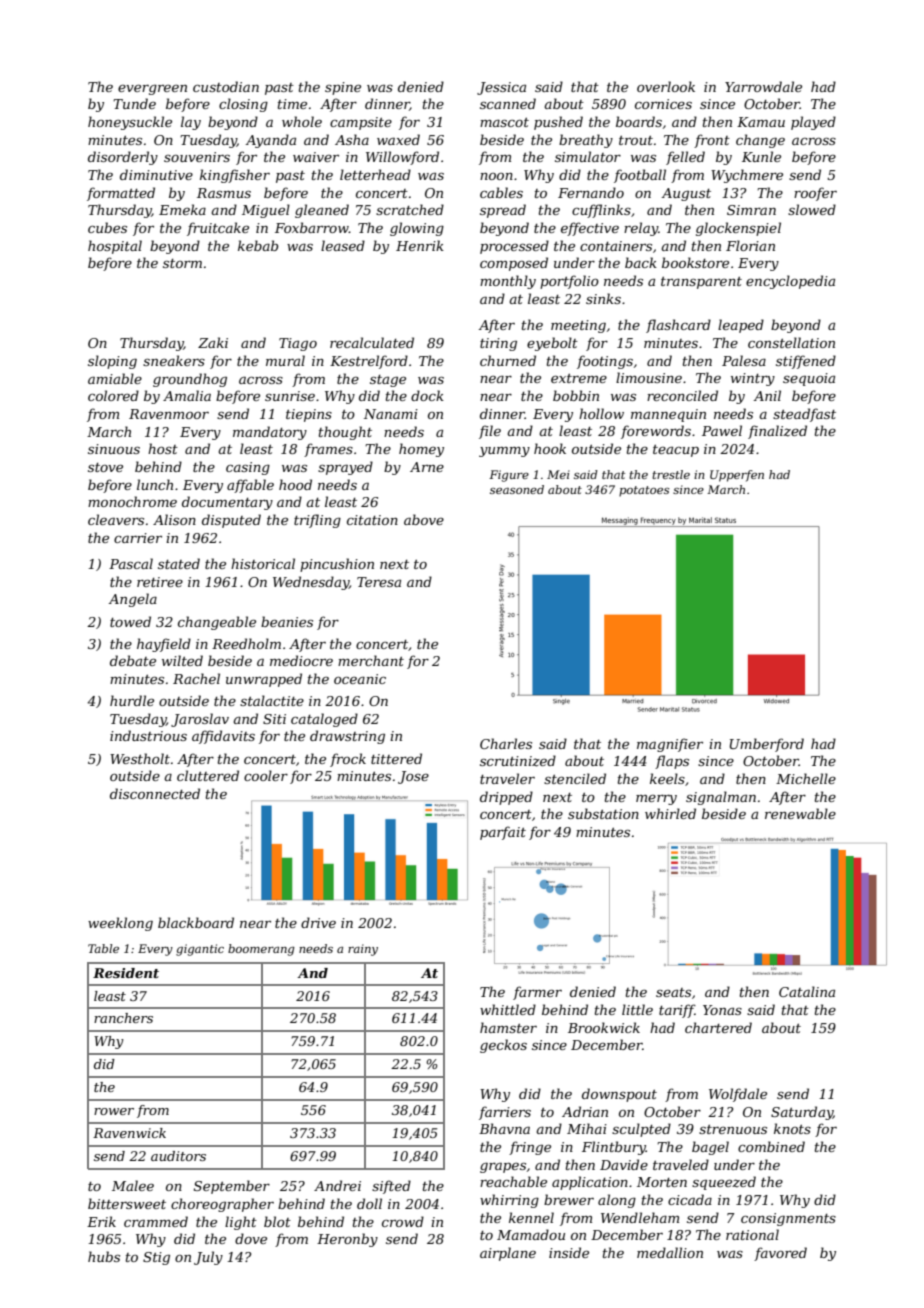 This page has width=924, height=1308. Describe the element at coordinates (427, 467) in the page. I see `Arne` at that location.
